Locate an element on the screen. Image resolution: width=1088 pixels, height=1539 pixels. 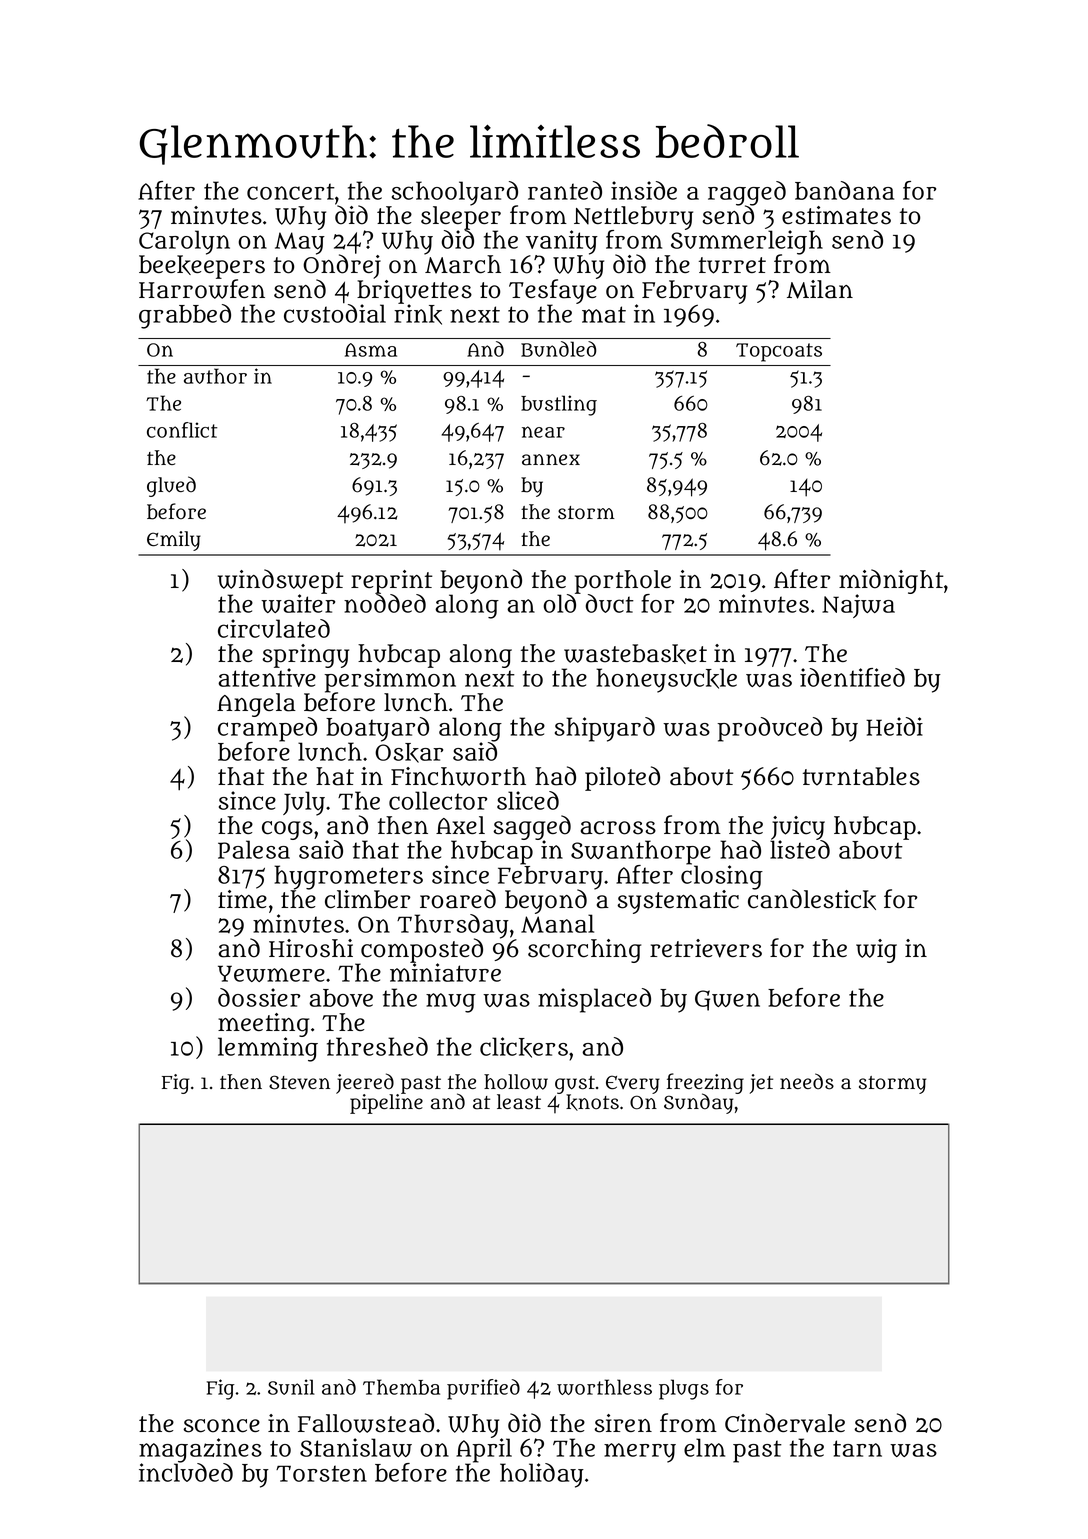
tarn is located at coordinates (857, 1448).
